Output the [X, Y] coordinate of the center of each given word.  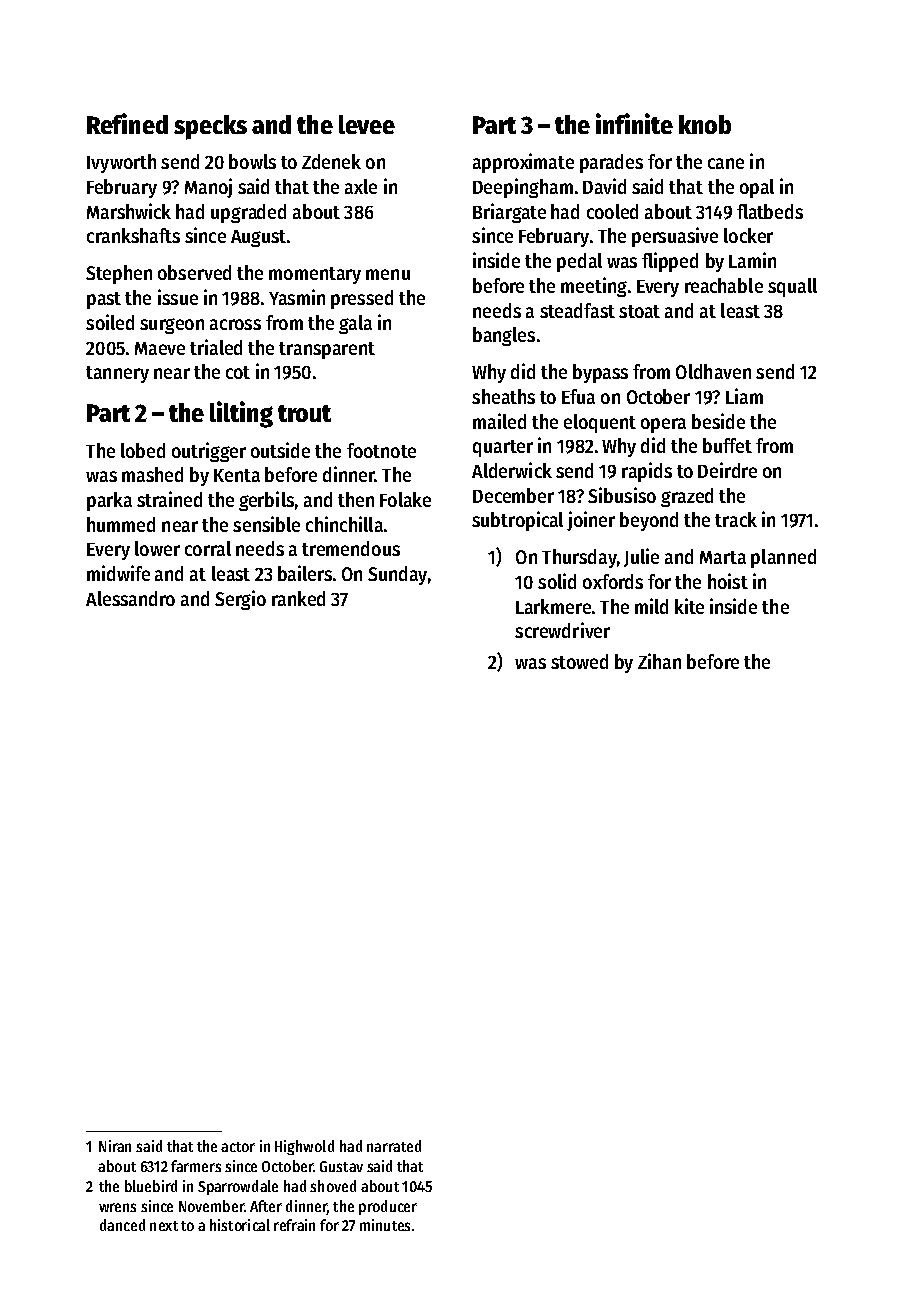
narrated [394, 1146]
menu [388, 274]
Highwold [304, 1147]
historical [240, 1225]
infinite [634, 123]
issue [178, 297]
